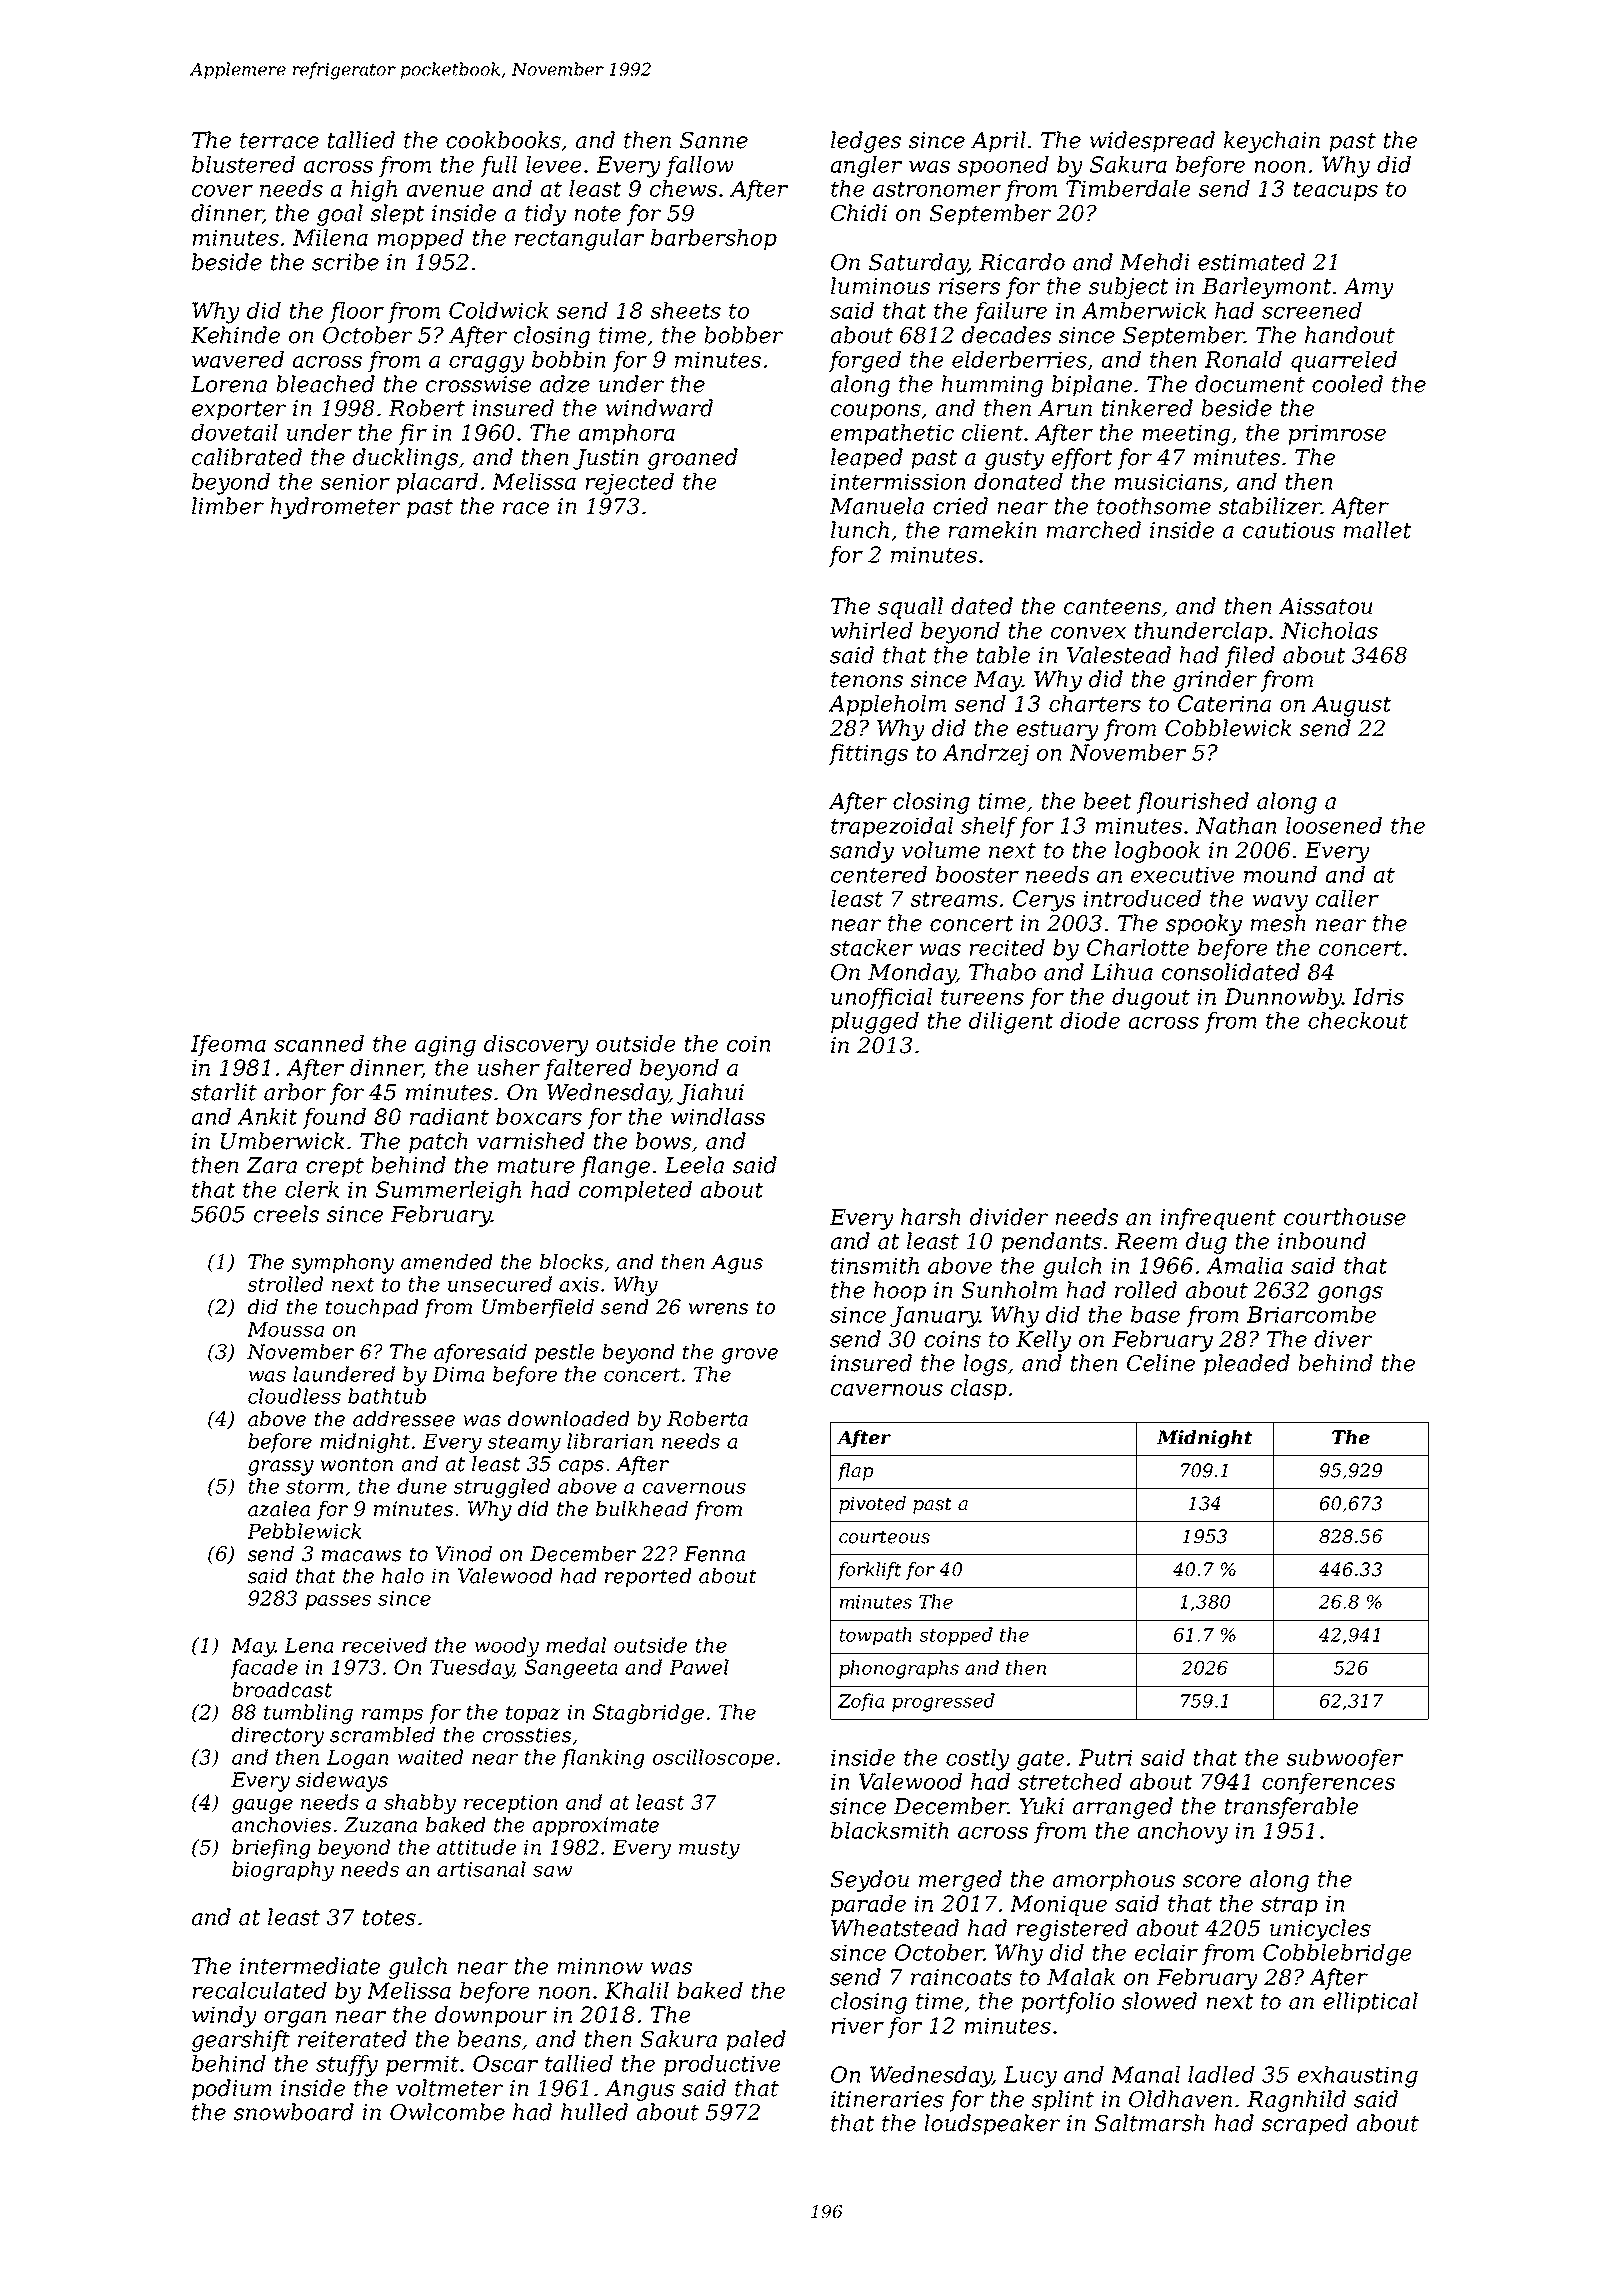  Describe the element at coordinates (232, 2090) in the screenshot. I see `podium` at that location.
